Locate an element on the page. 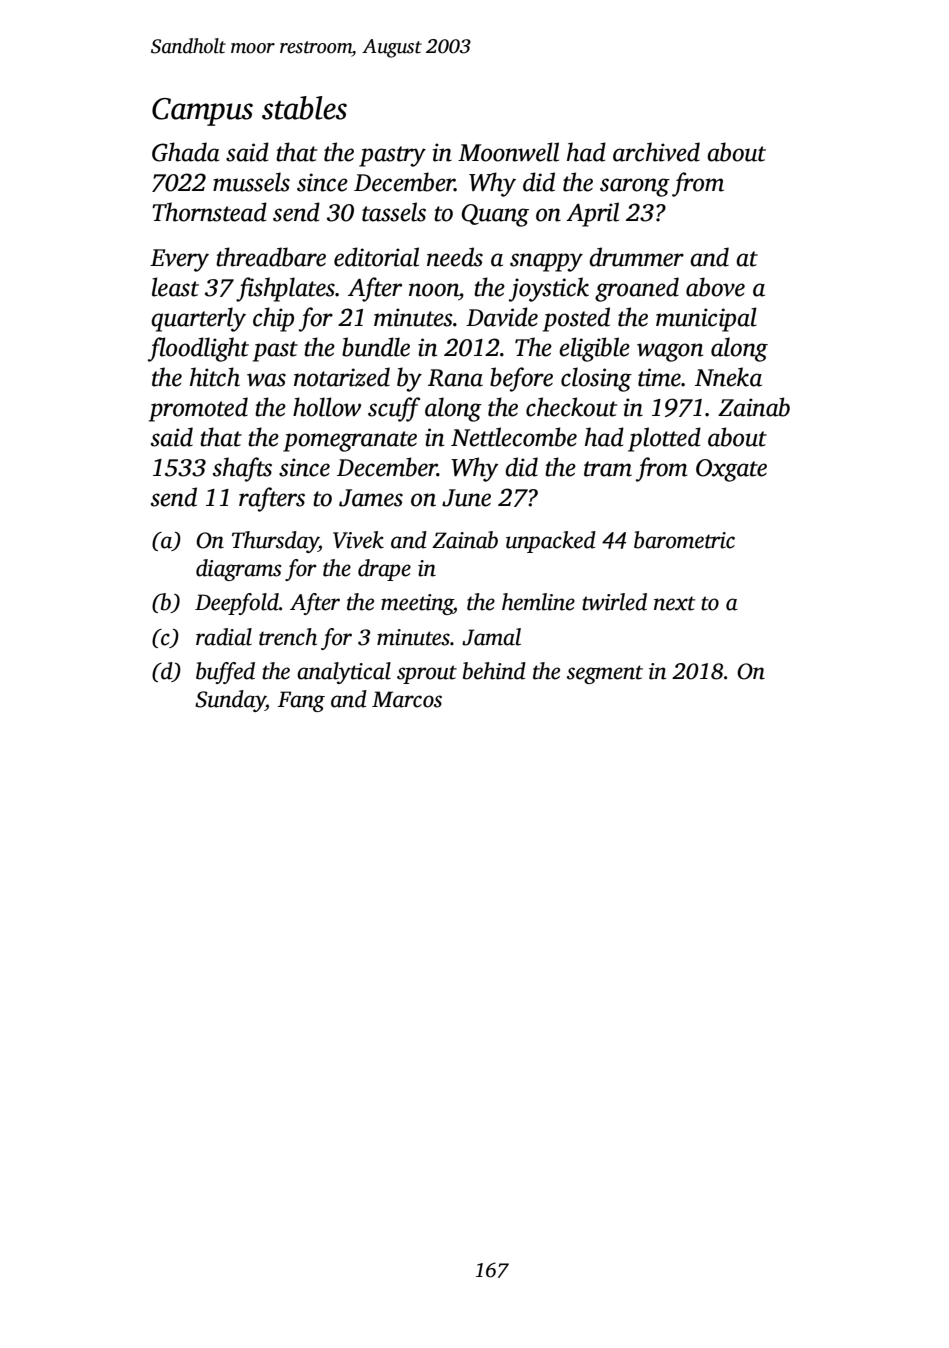 Image resolution: width=949 pixels, height=1348 pixels. hollow is located at coordinates (327, 407).
